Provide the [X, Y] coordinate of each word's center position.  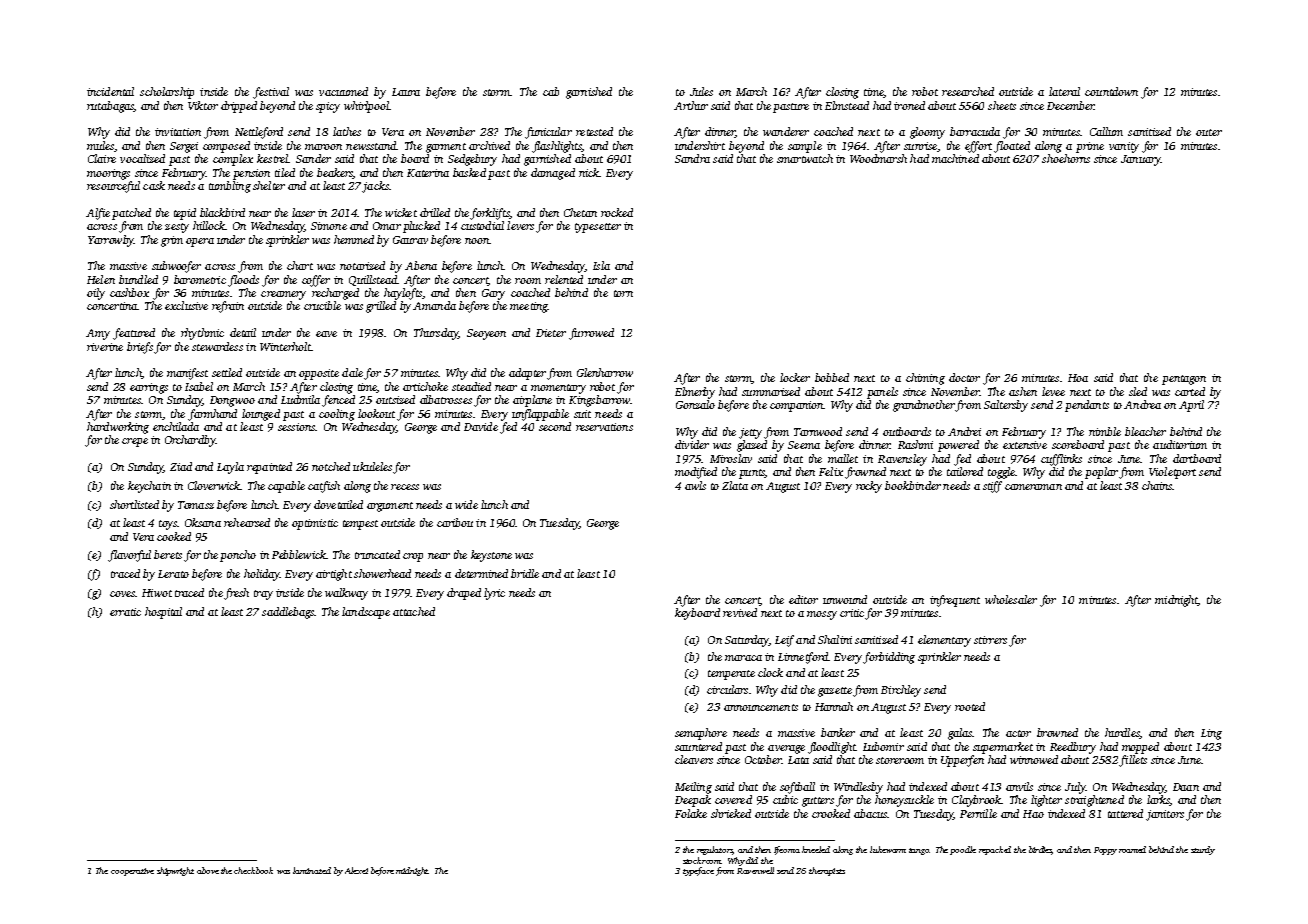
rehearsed [247, 522]
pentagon [1184, 380]
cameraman [1033, 487]
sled [1138, 391]
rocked [617, 212]
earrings [149, 388]
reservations [604, 427]
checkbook [253, 870]
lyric [494, 594]
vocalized [142, 158]
